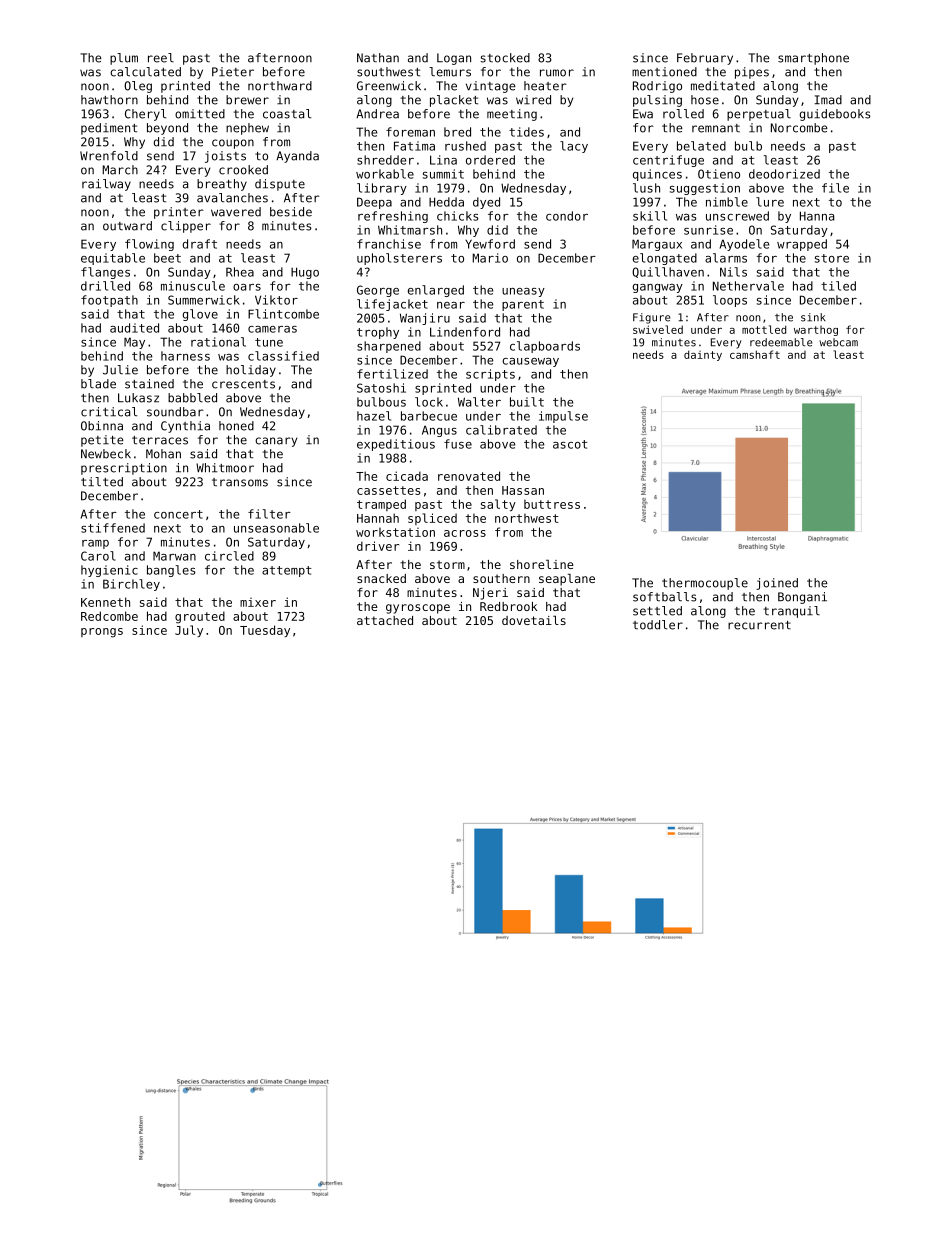  I want to click on Whitmarsh, so click(410, 230).
